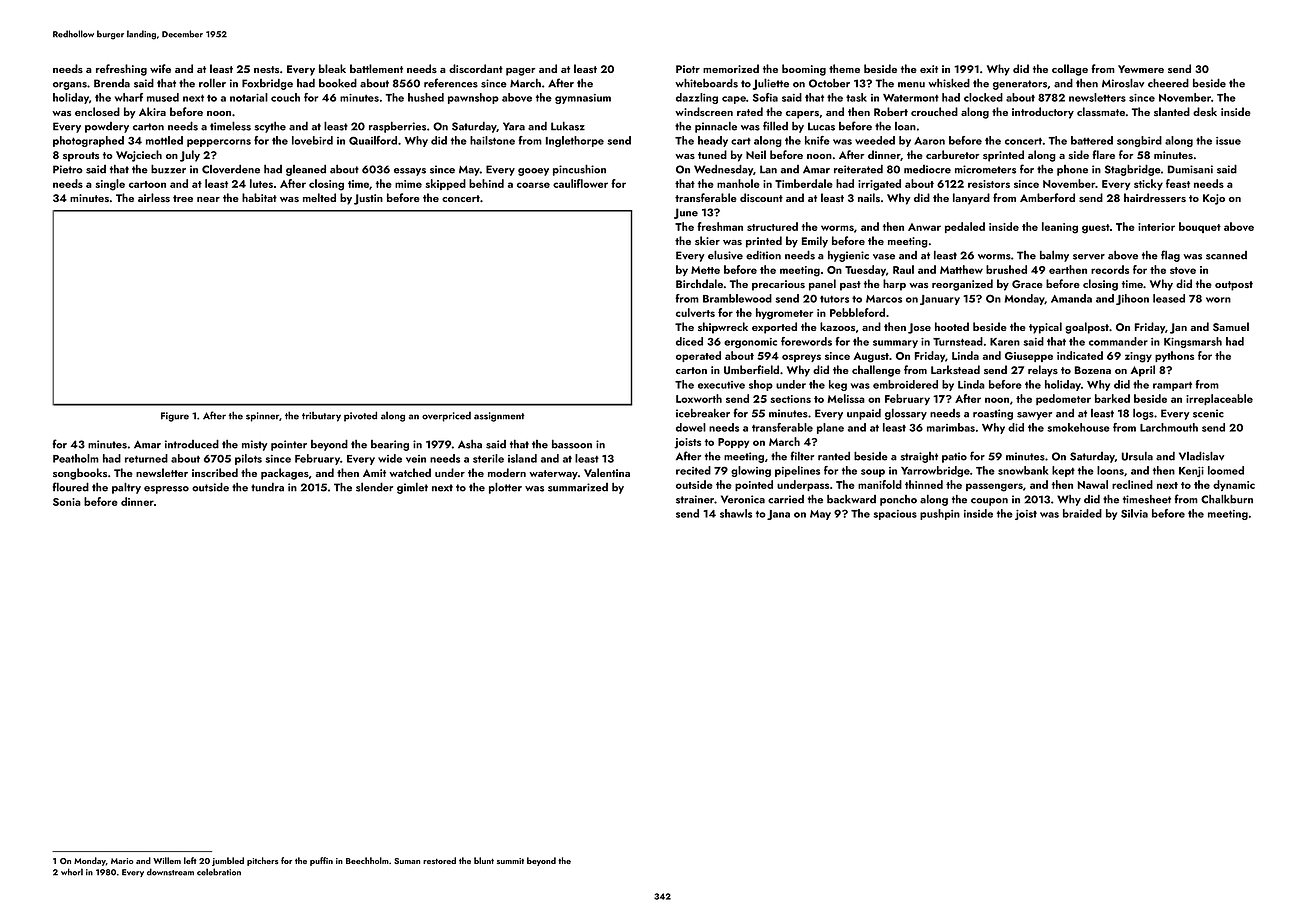  I want to click on refreshing, so click(121, 70).
